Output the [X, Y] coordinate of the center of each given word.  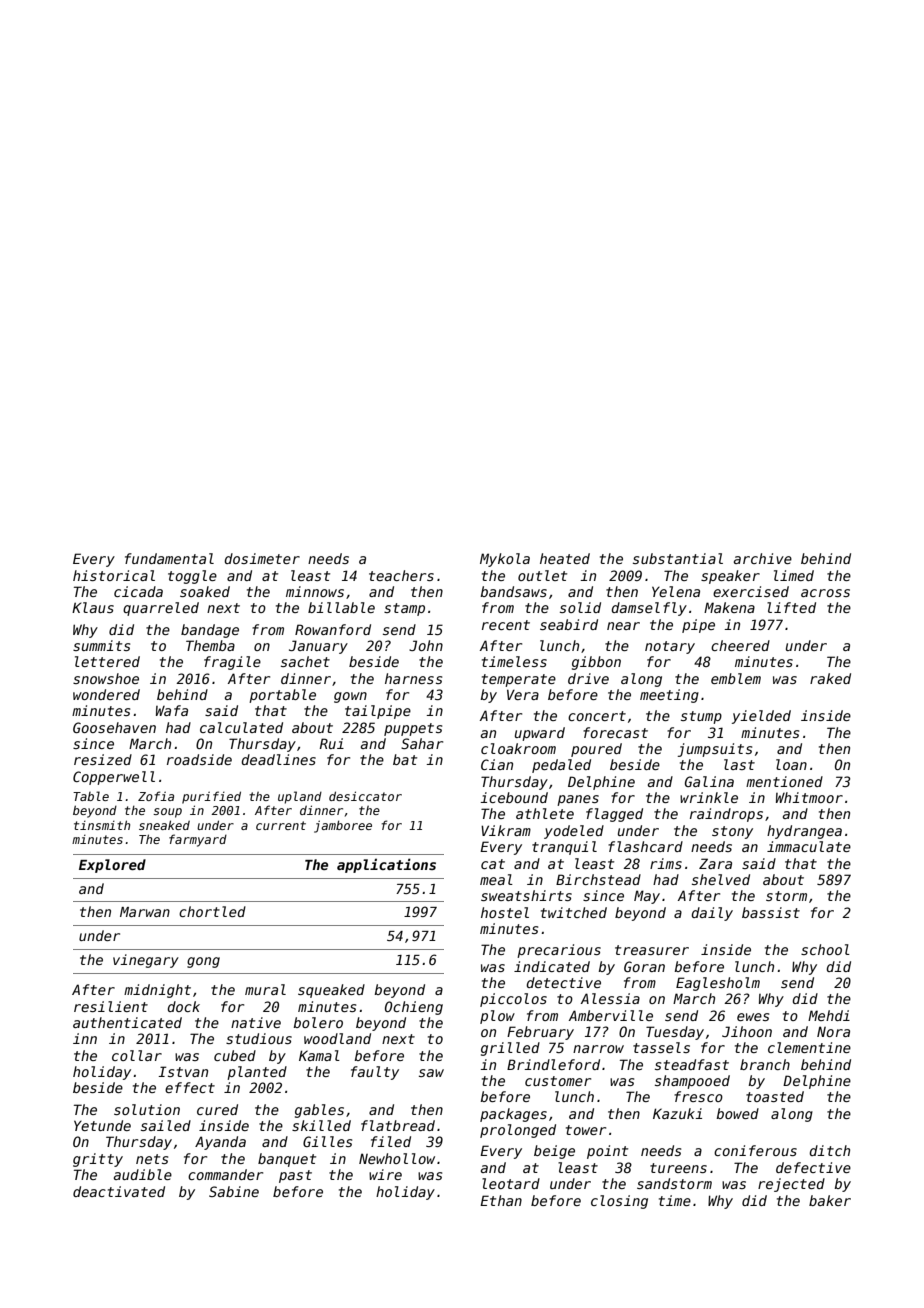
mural [265, 989]
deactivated [119, 1191]
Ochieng [414, 1008]
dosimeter [262, 558]
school [825, 949]
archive [763, 558]
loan [791, 764]
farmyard [198, 840]
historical [114, 575]
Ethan [501, 1200]
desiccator [365, 796]
